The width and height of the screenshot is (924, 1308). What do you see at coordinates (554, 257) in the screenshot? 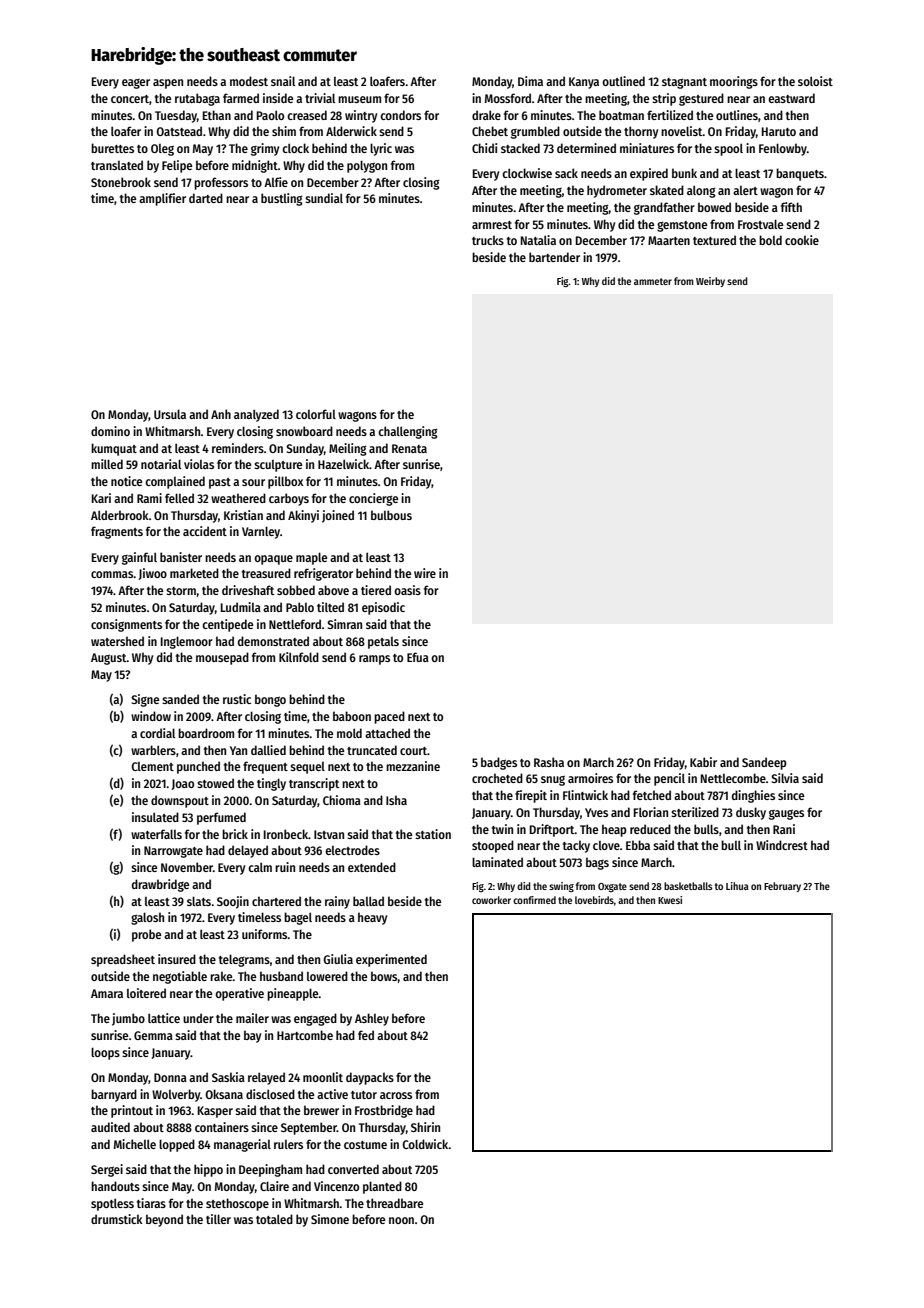
I see `bartender` at bounding box center [554, 257].
